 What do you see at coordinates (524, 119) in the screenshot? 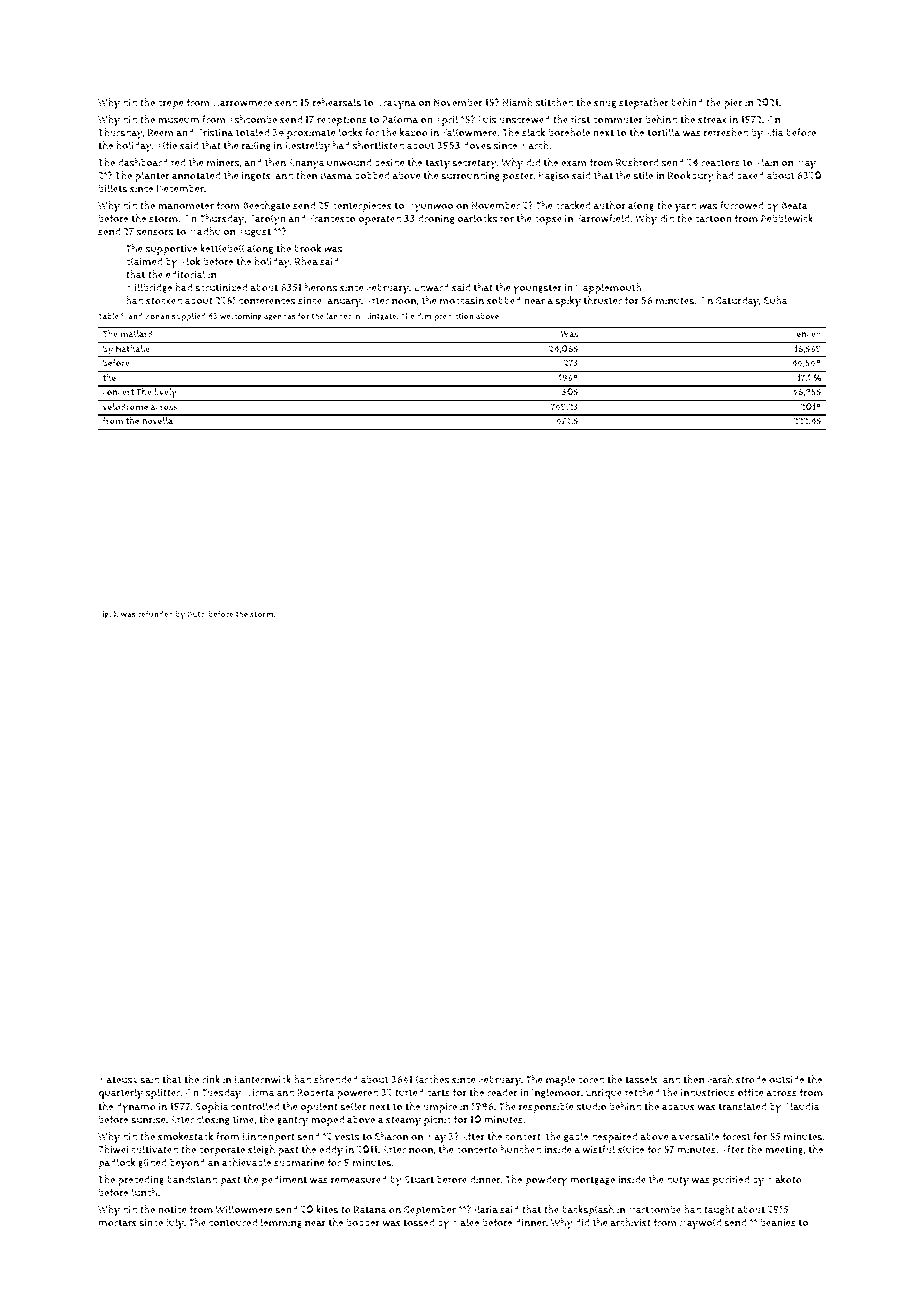
I see `unscrewed` at bounding box center [524, 119].
